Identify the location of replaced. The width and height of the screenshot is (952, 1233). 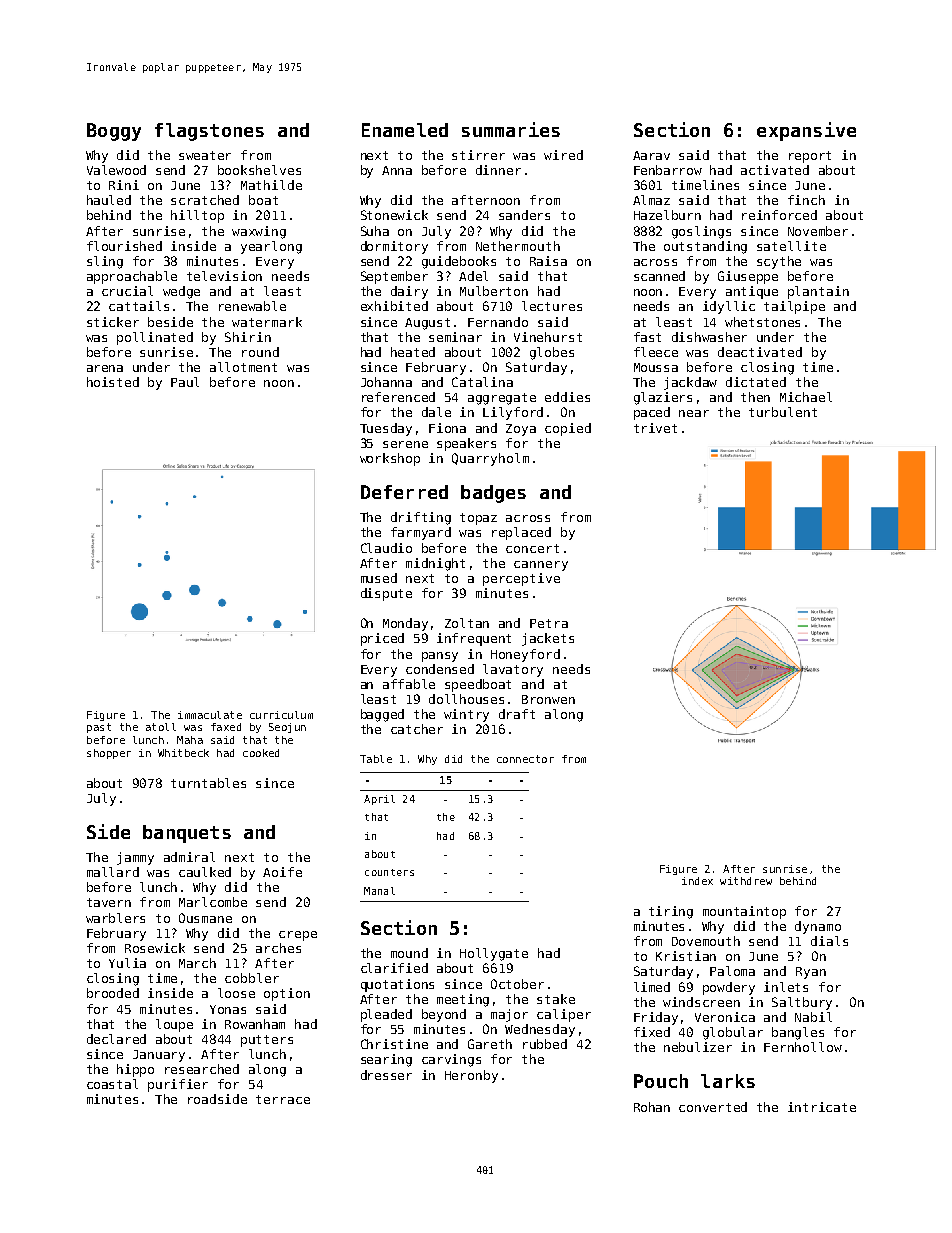
(521, 533).
